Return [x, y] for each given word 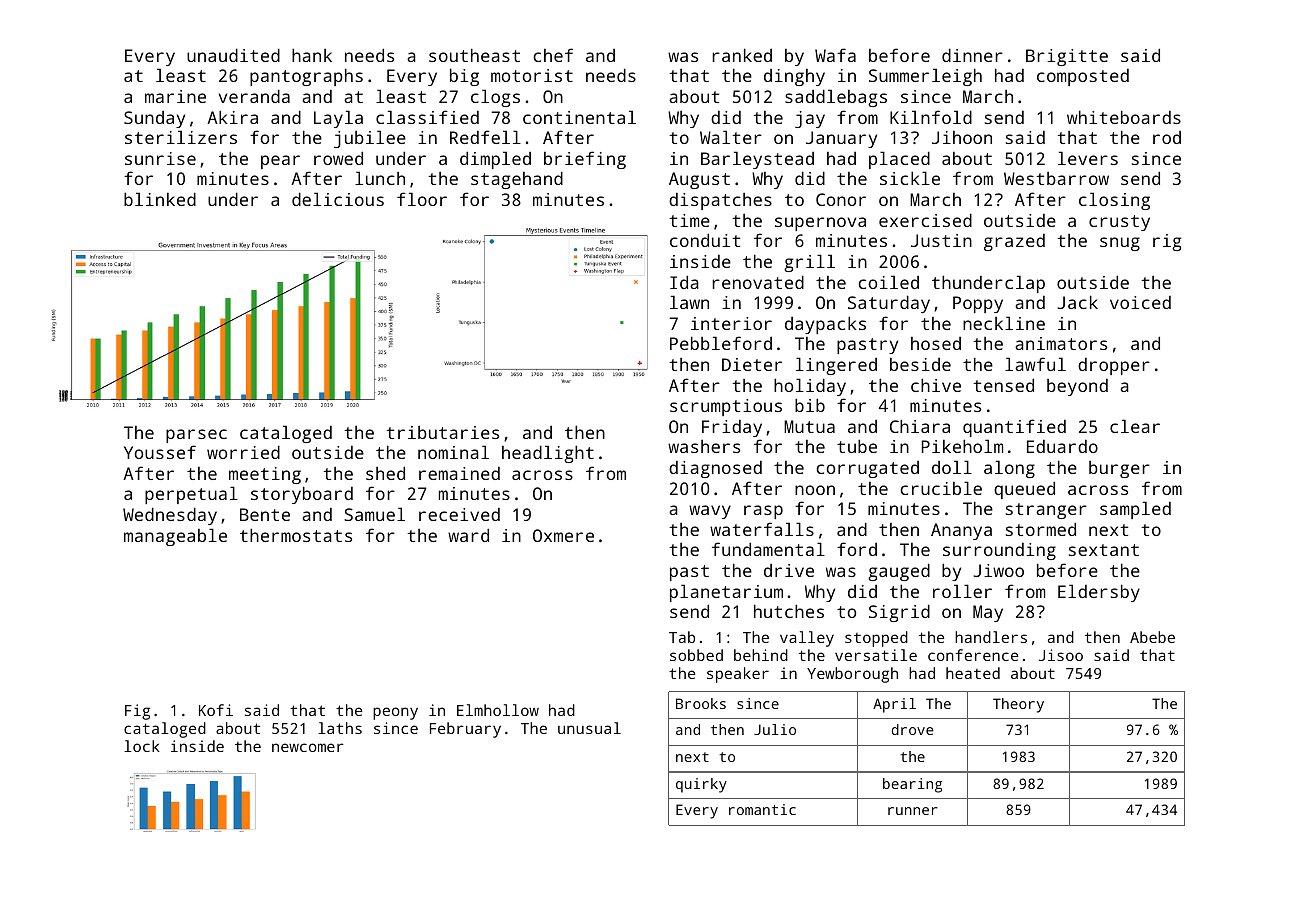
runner [913, 811]
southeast [474, 55]
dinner [972, 55]
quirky [701, 785]
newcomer [308, 747]
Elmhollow [498, 710]
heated [973, 673]
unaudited [233, 55]
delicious [338, 199]
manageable [175, 537]
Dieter [752, 364]
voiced [1140, 302]
